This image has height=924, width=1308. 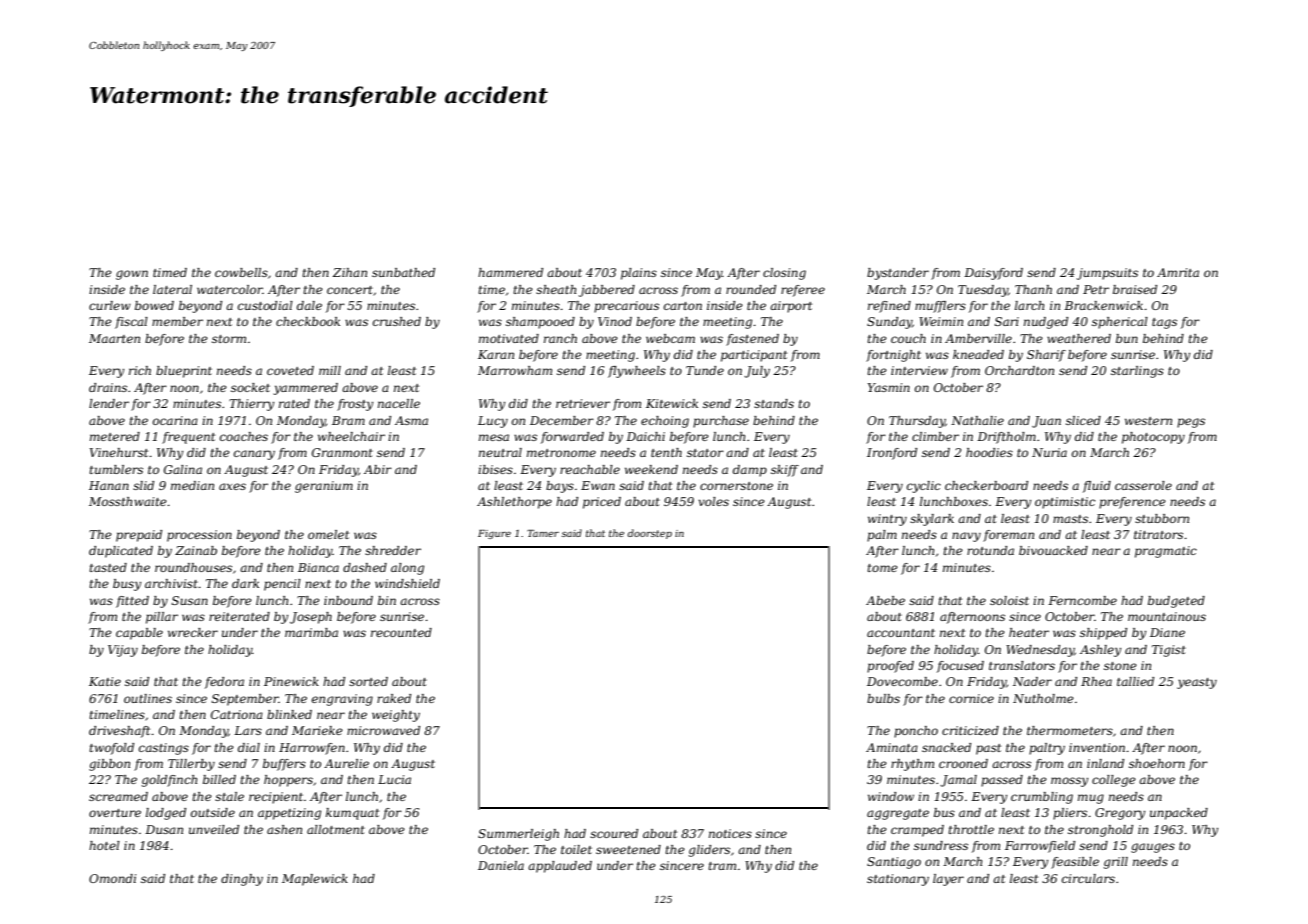 What do you see at coordinates (315, 880) in the image?
I see `Maplewick` at bounding box center [315, 880].
